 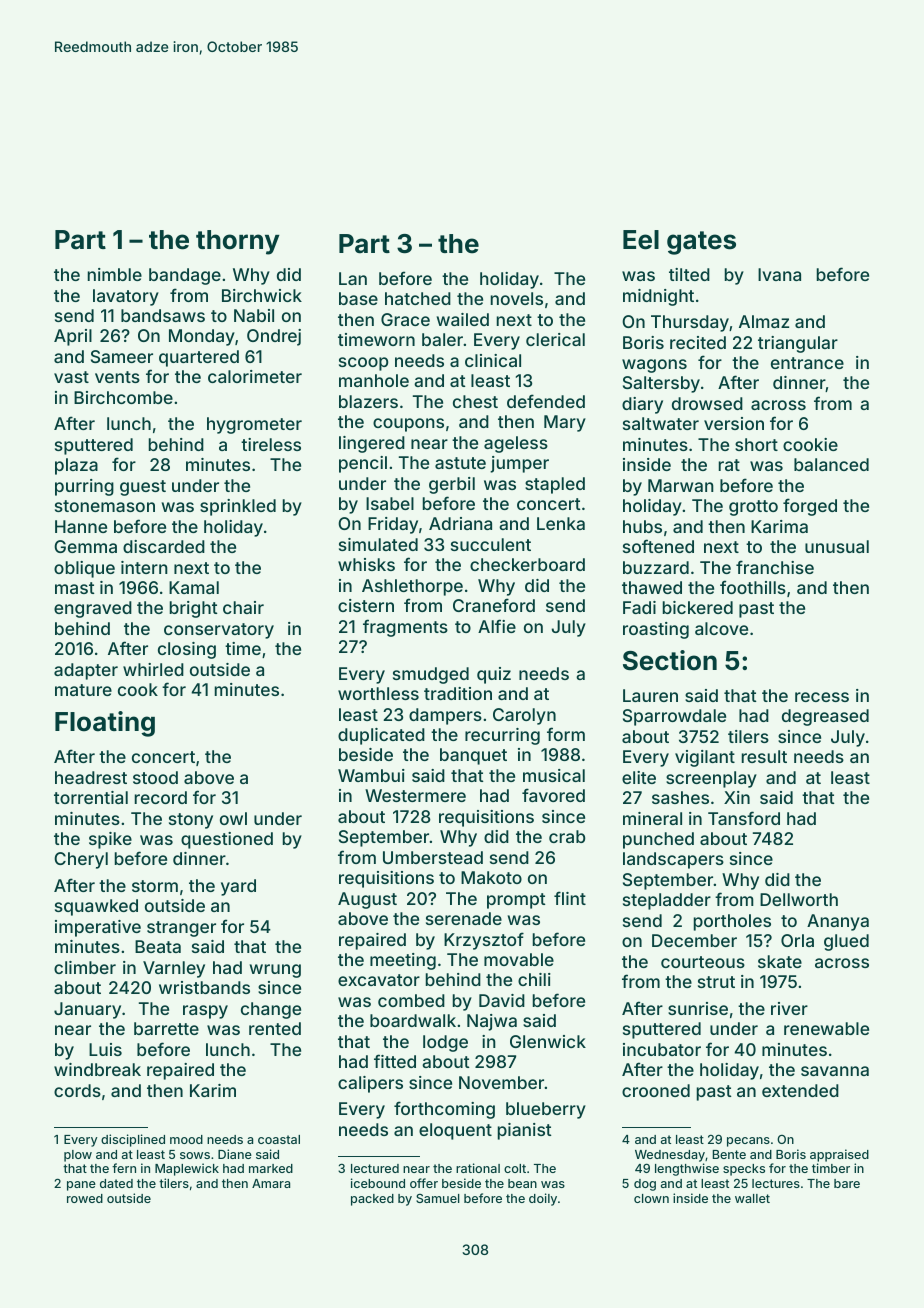 What do you see at coordinates (275, 1028) in the screenshot?
I see `rented` at bounding box center [275, 1028].
